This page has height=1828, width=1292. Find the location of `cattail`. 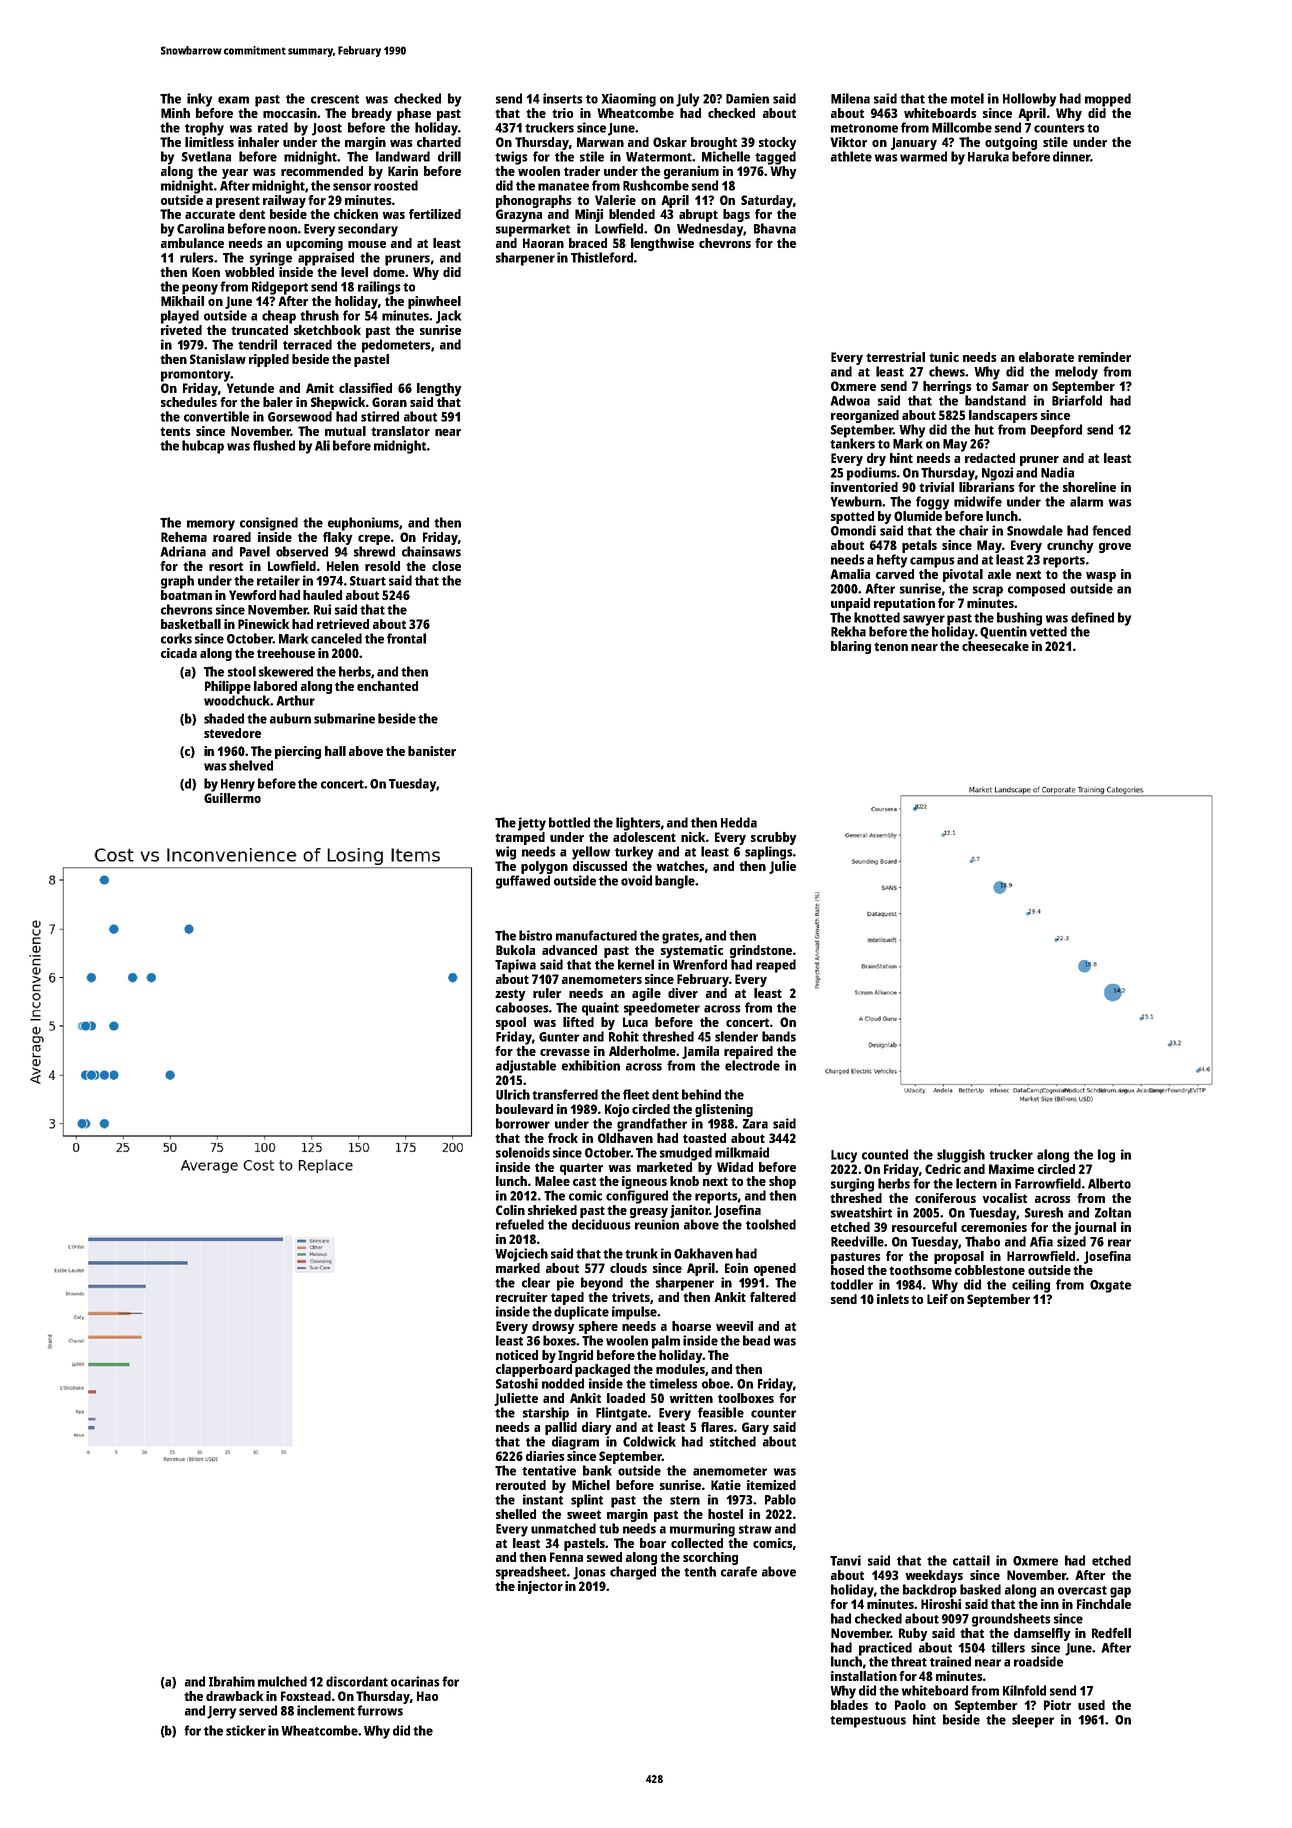

cattail is located at coordinates (971, 1560).
